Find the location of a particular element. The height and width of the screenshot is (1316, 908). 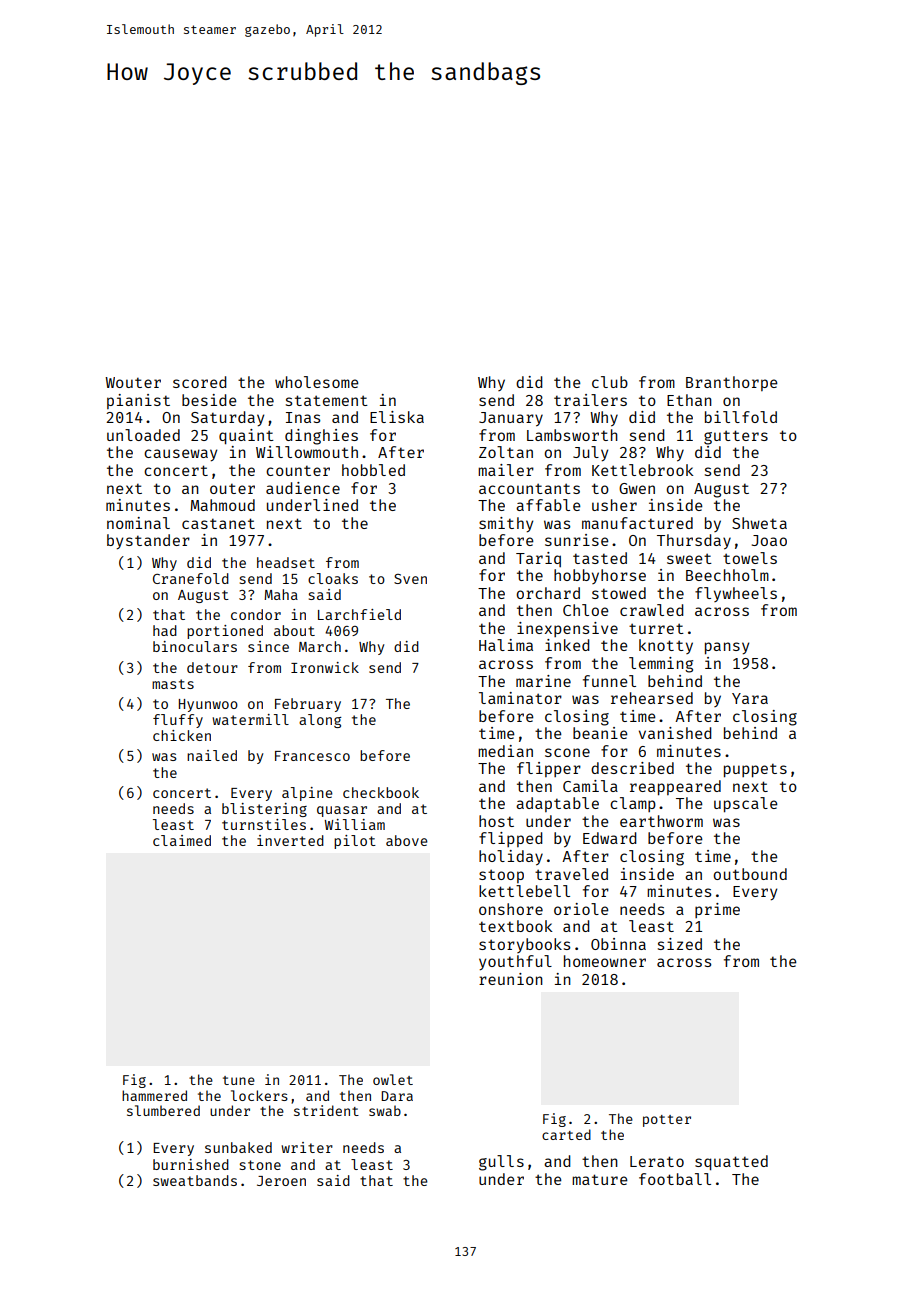

Francesco is located at coordinates (312, 756).
